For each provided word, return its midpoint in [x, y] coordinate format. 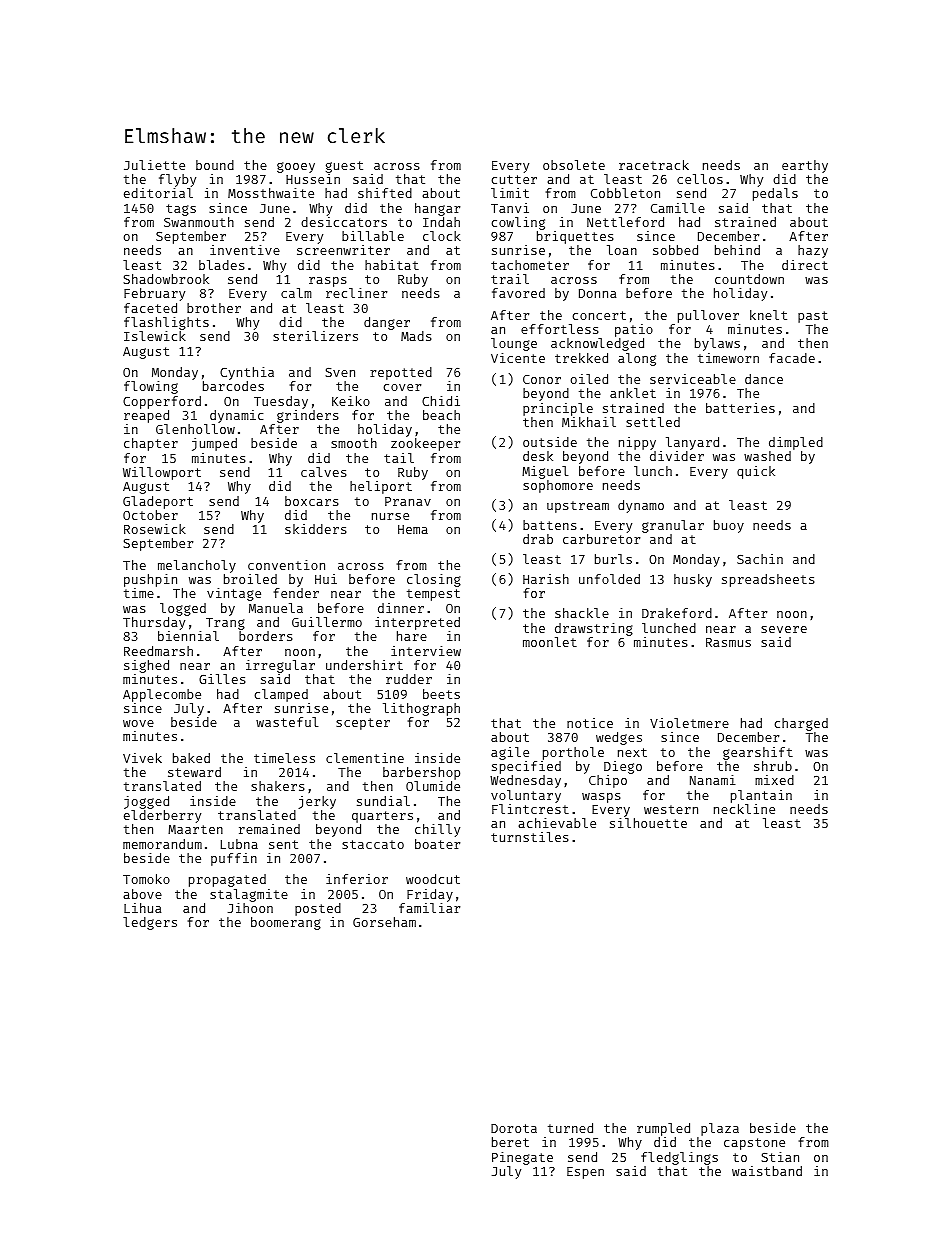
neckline [744, 809]
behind [737, 250]
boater [437, 844]
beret [510, 1142]
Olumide [433, 786]
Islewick [155, 336]
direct [805, 265]
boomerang [286, 923]
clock [442, 236]
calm [296, 293]
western [671, 809]
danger [387, 323]
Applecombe [162, 695]
